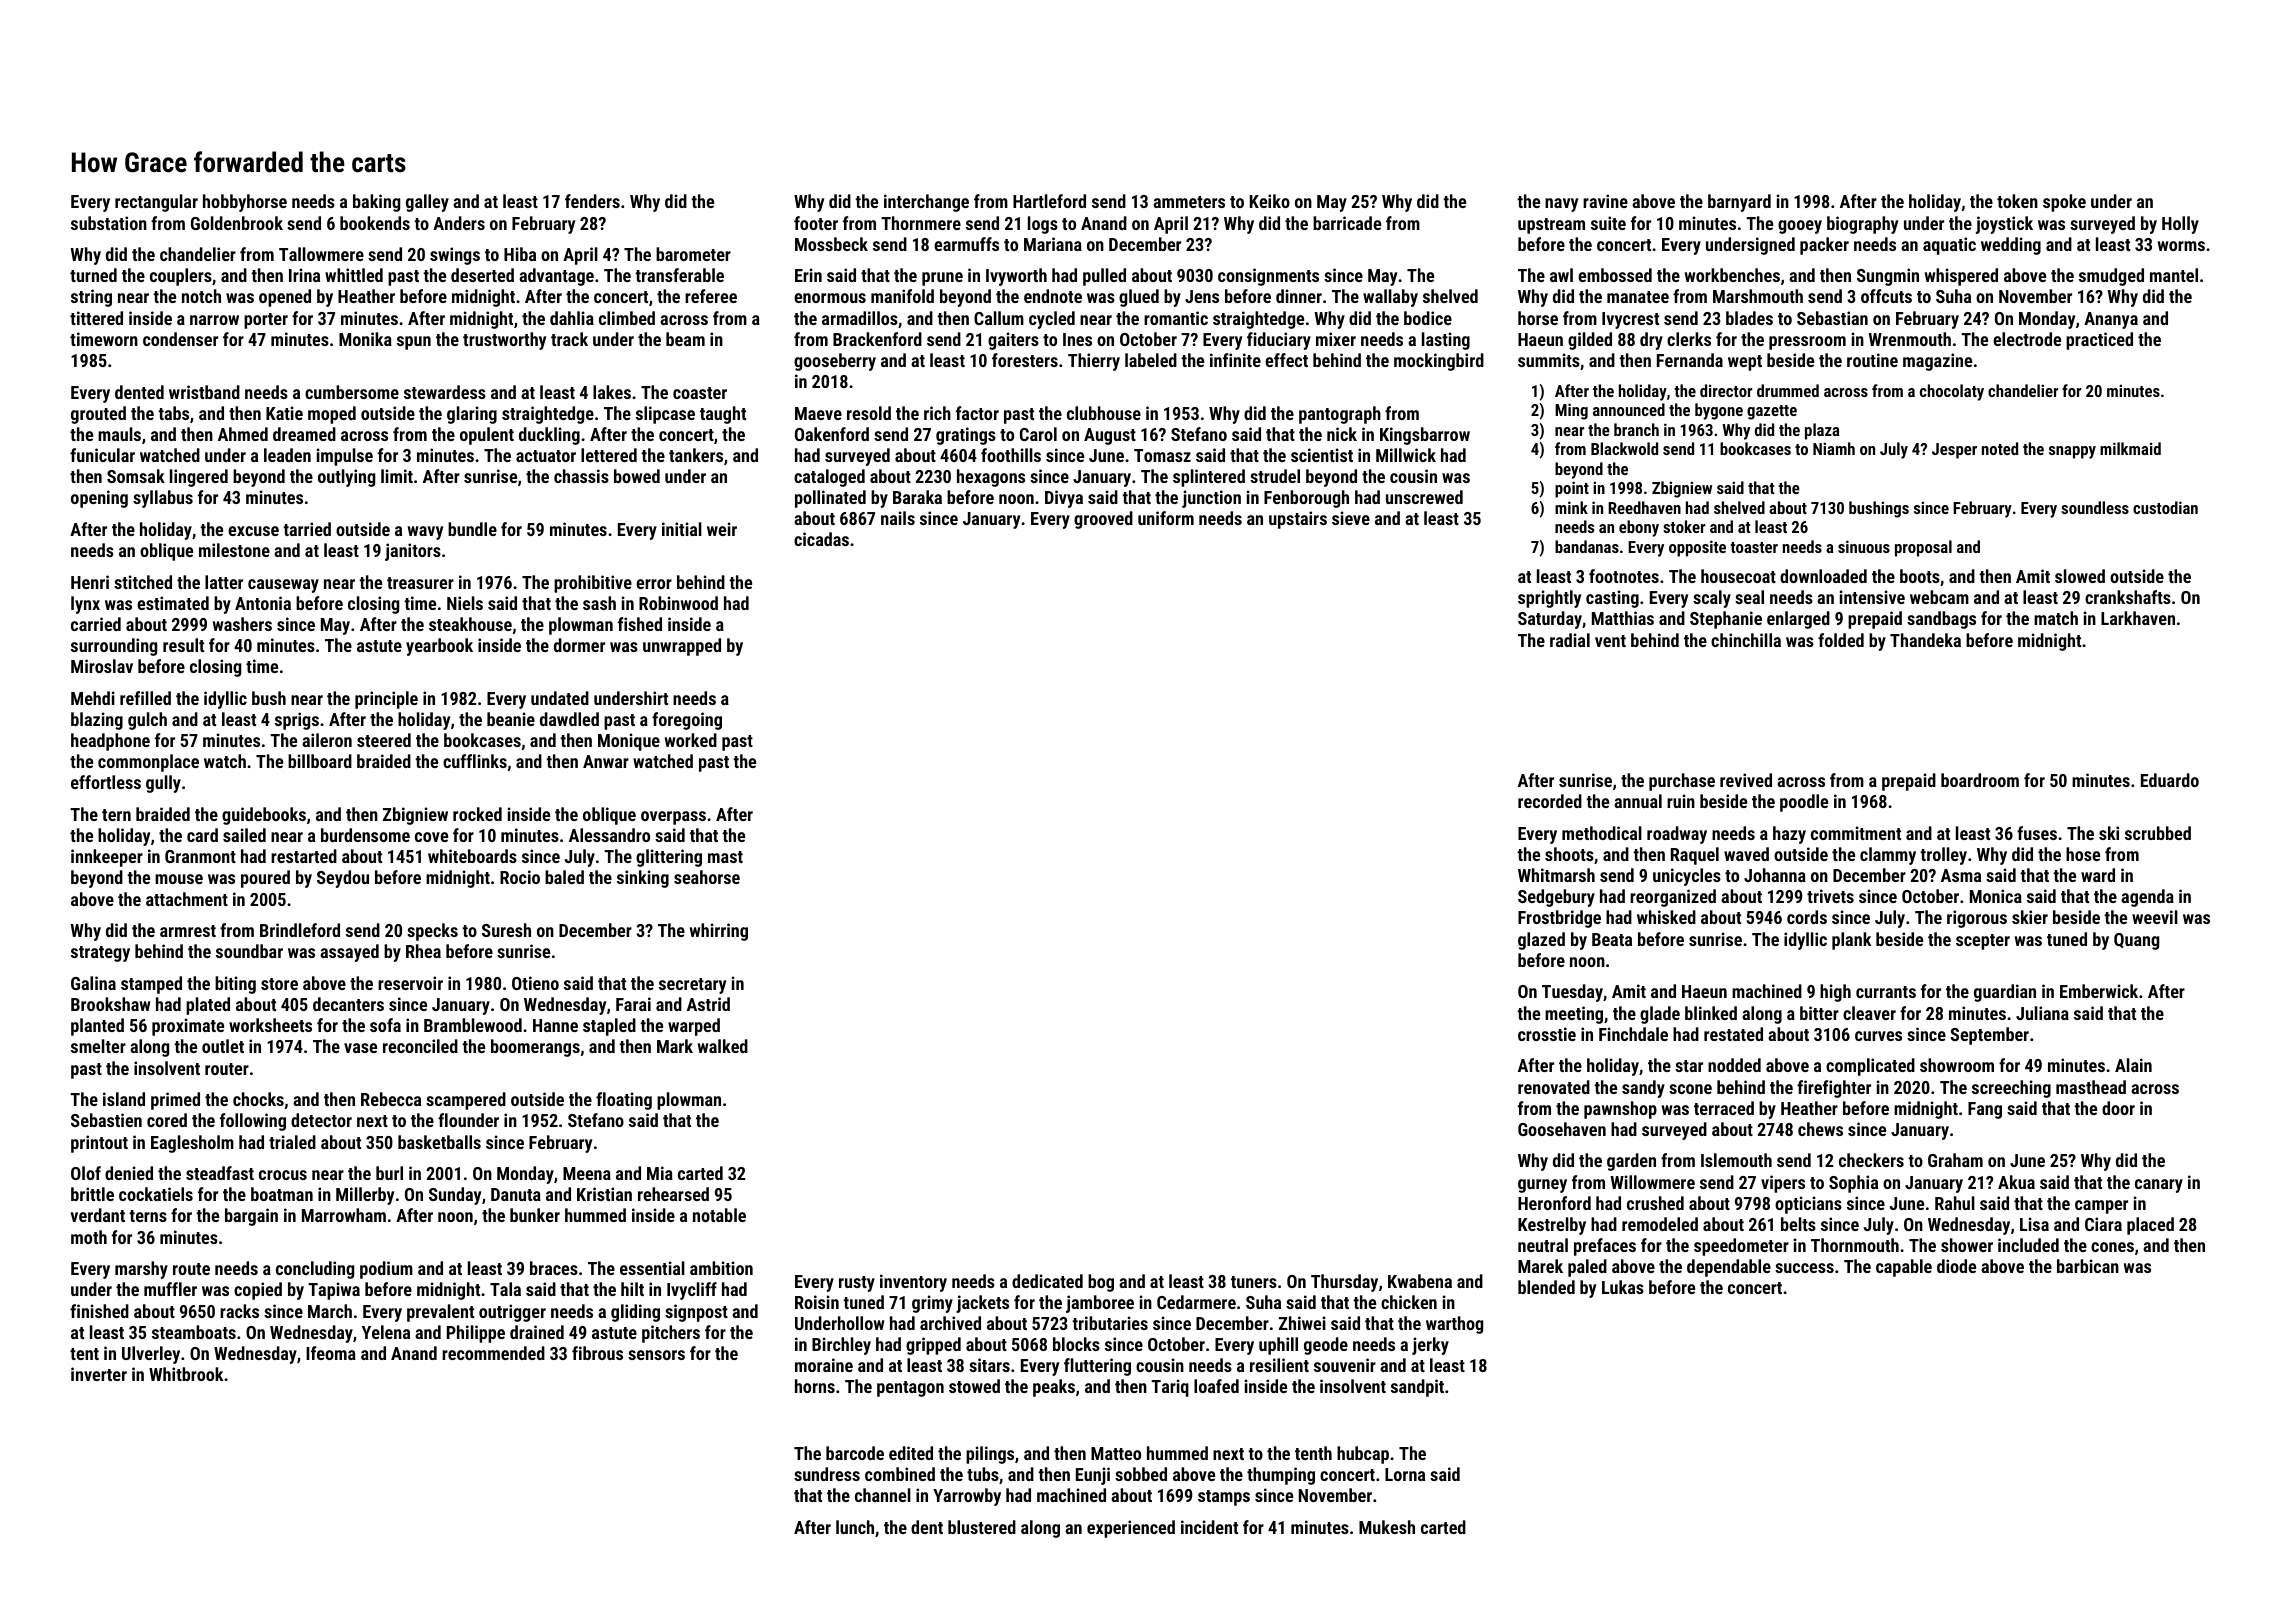 The width and height of the screenshot is (2282, 1614). I want to click on galley, so click(427, 203).
